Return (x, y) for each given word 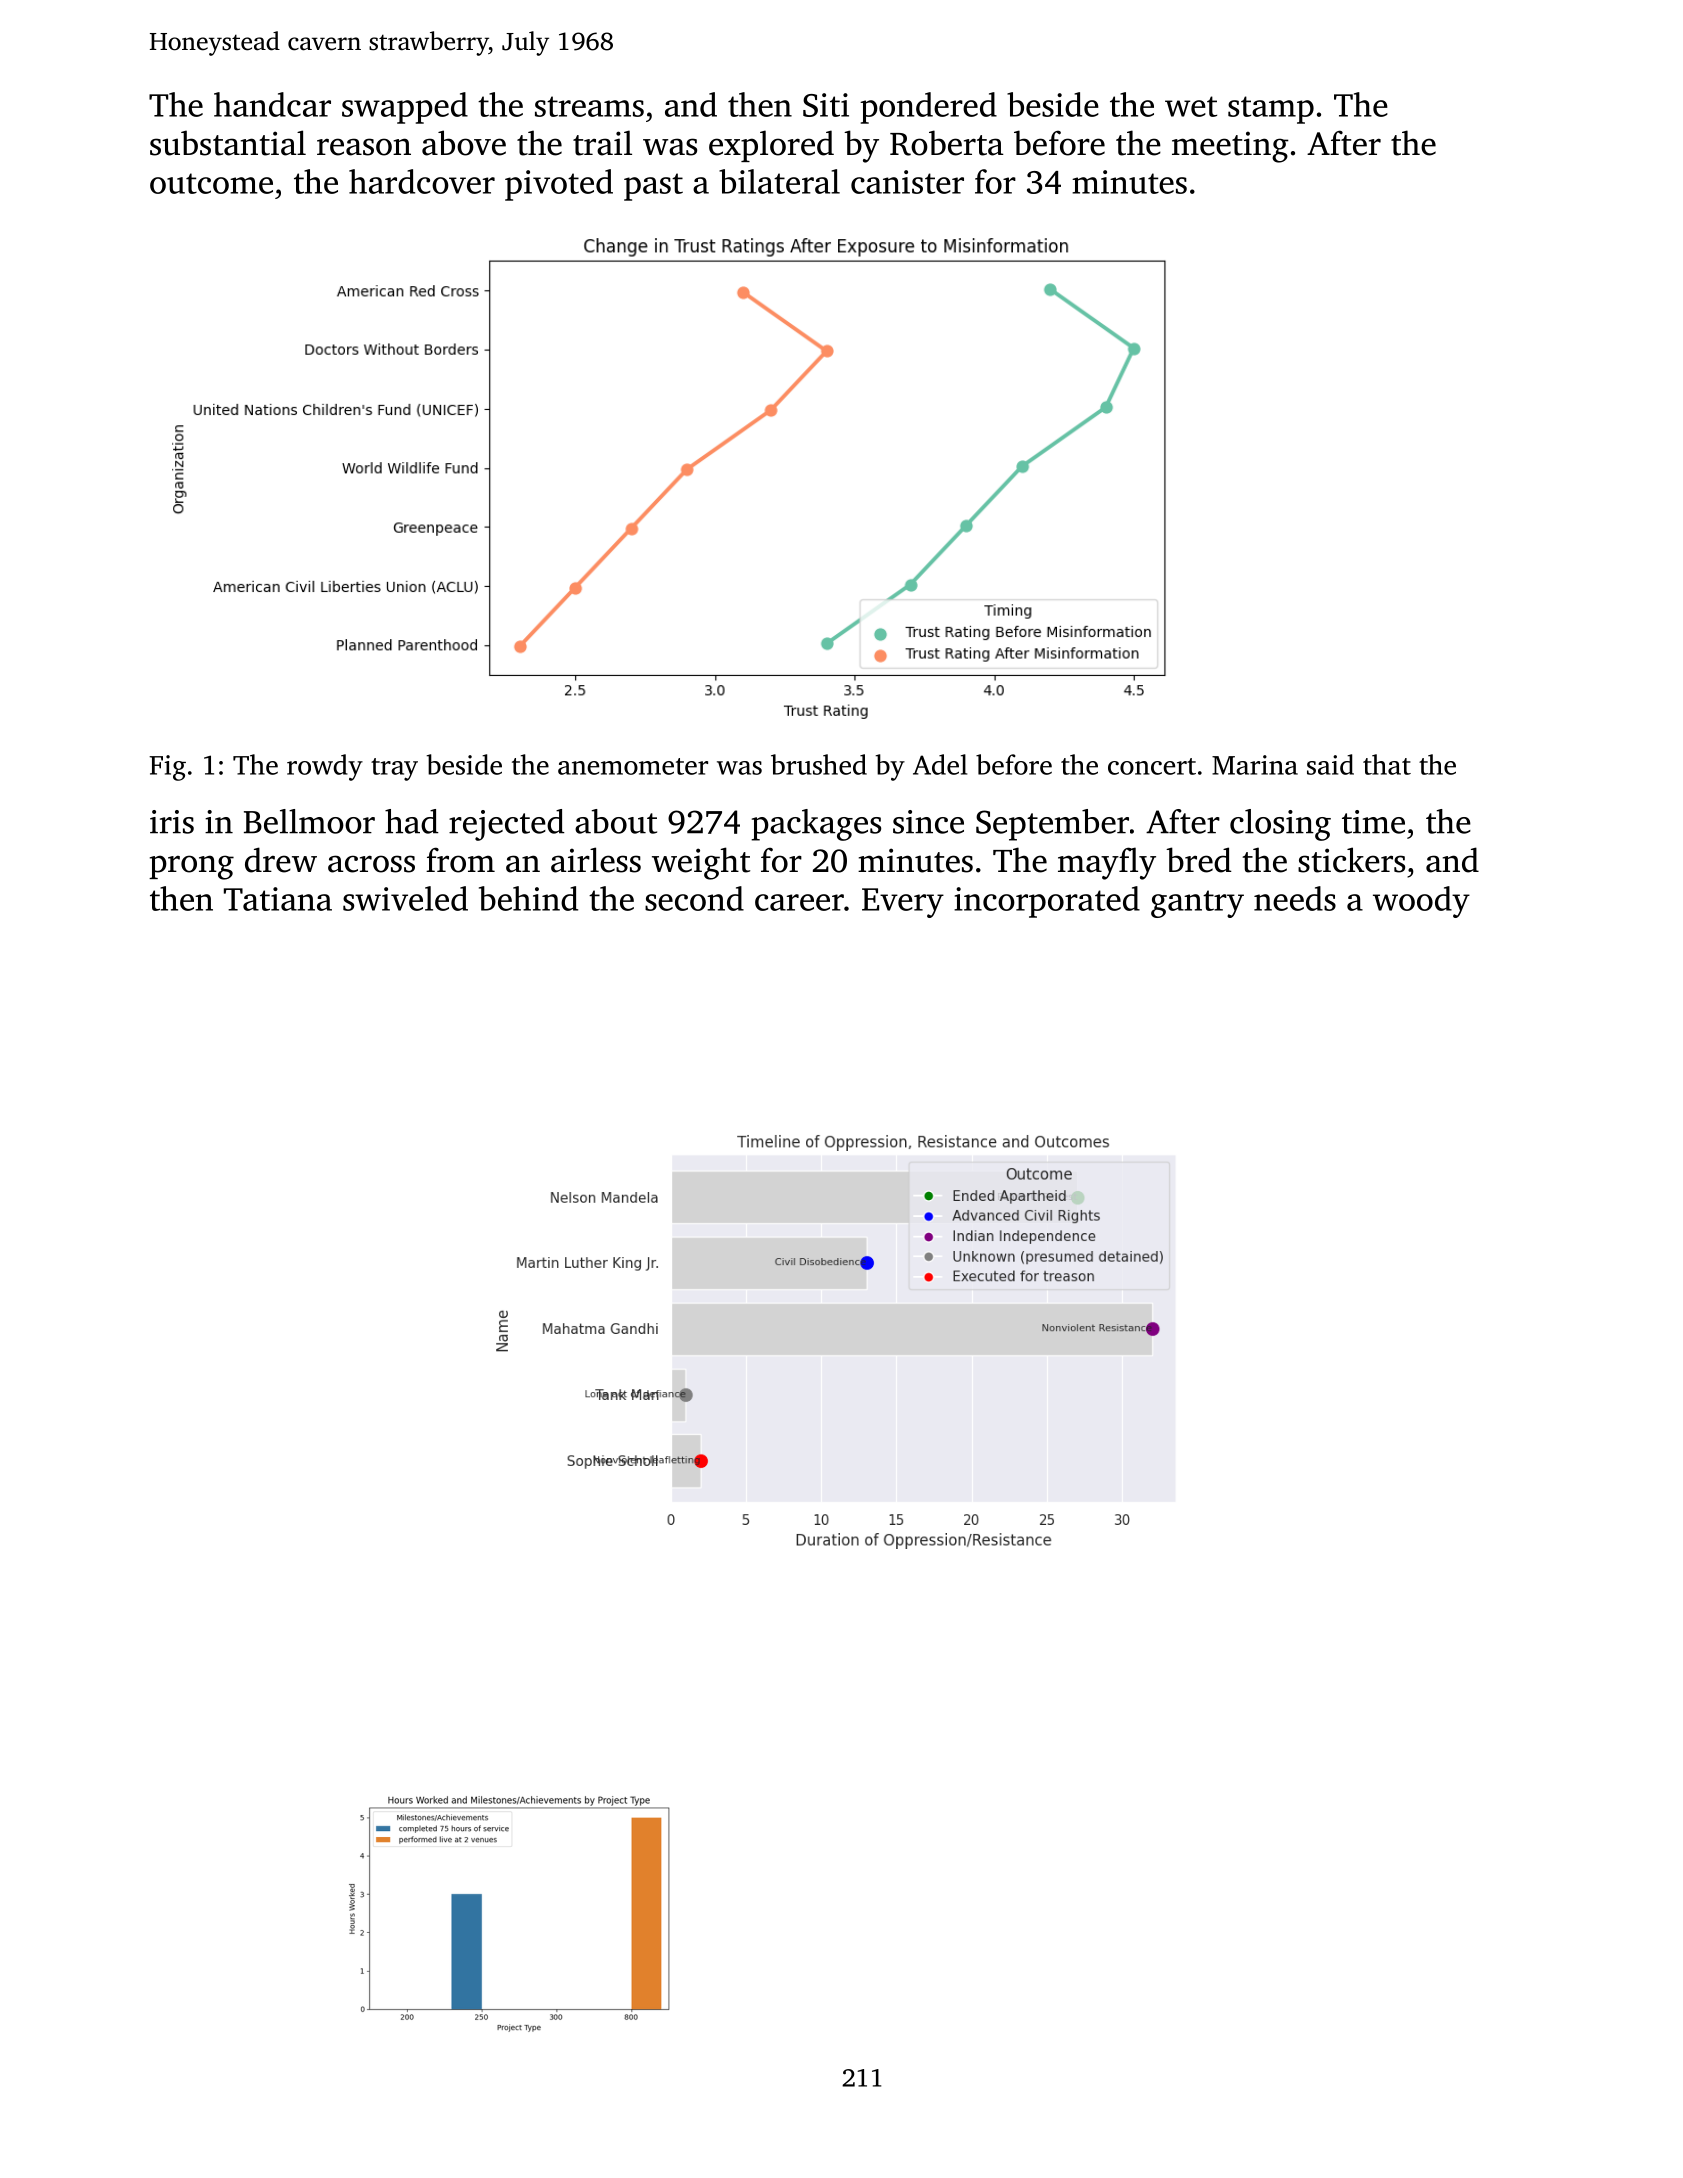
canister (907, 182)
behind (528, 898)
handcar (272, 104)
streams (589, 106)
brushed (819, 764)
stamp (1271, 110)
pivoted (559, 185)
